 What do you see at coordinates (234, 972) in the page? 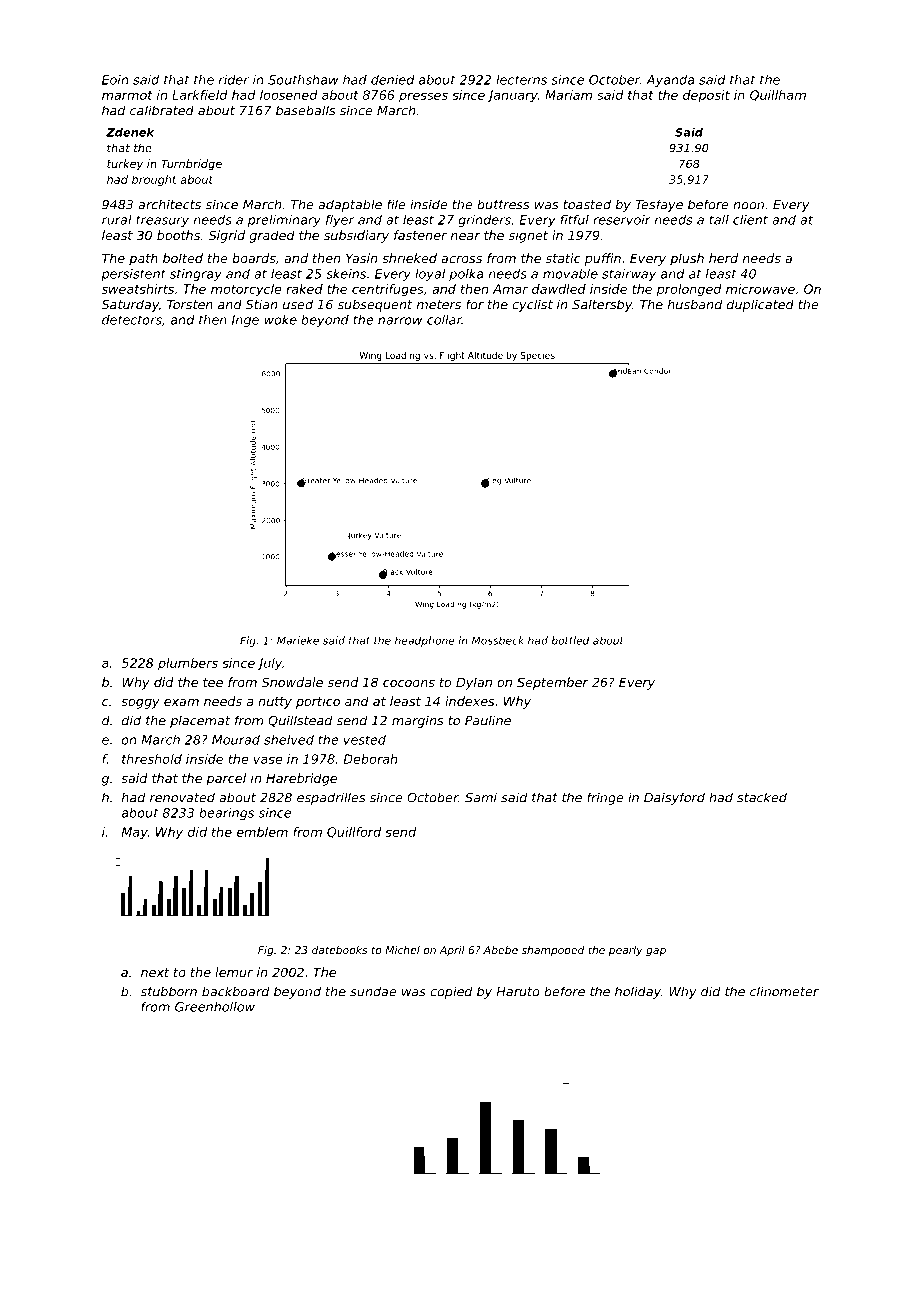
I see `lemur` at bounding box center [234, 972].
